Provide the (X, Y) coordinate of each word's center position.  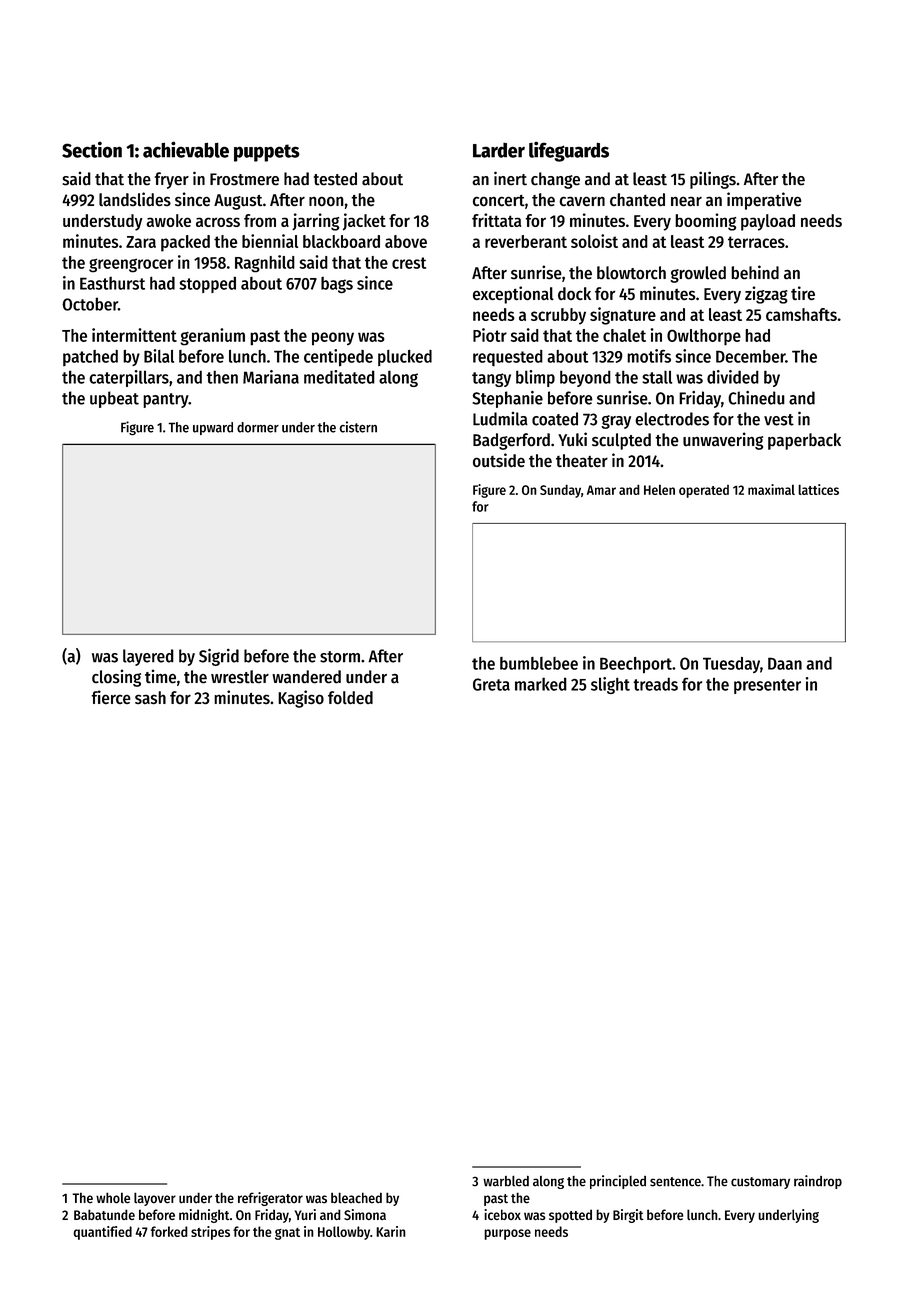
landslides (135, 199)
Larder (499, 150)
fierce (111, 697)
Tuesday (731, 665)
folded (350, 697)
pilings (713, 180)
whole (113, 1198)
